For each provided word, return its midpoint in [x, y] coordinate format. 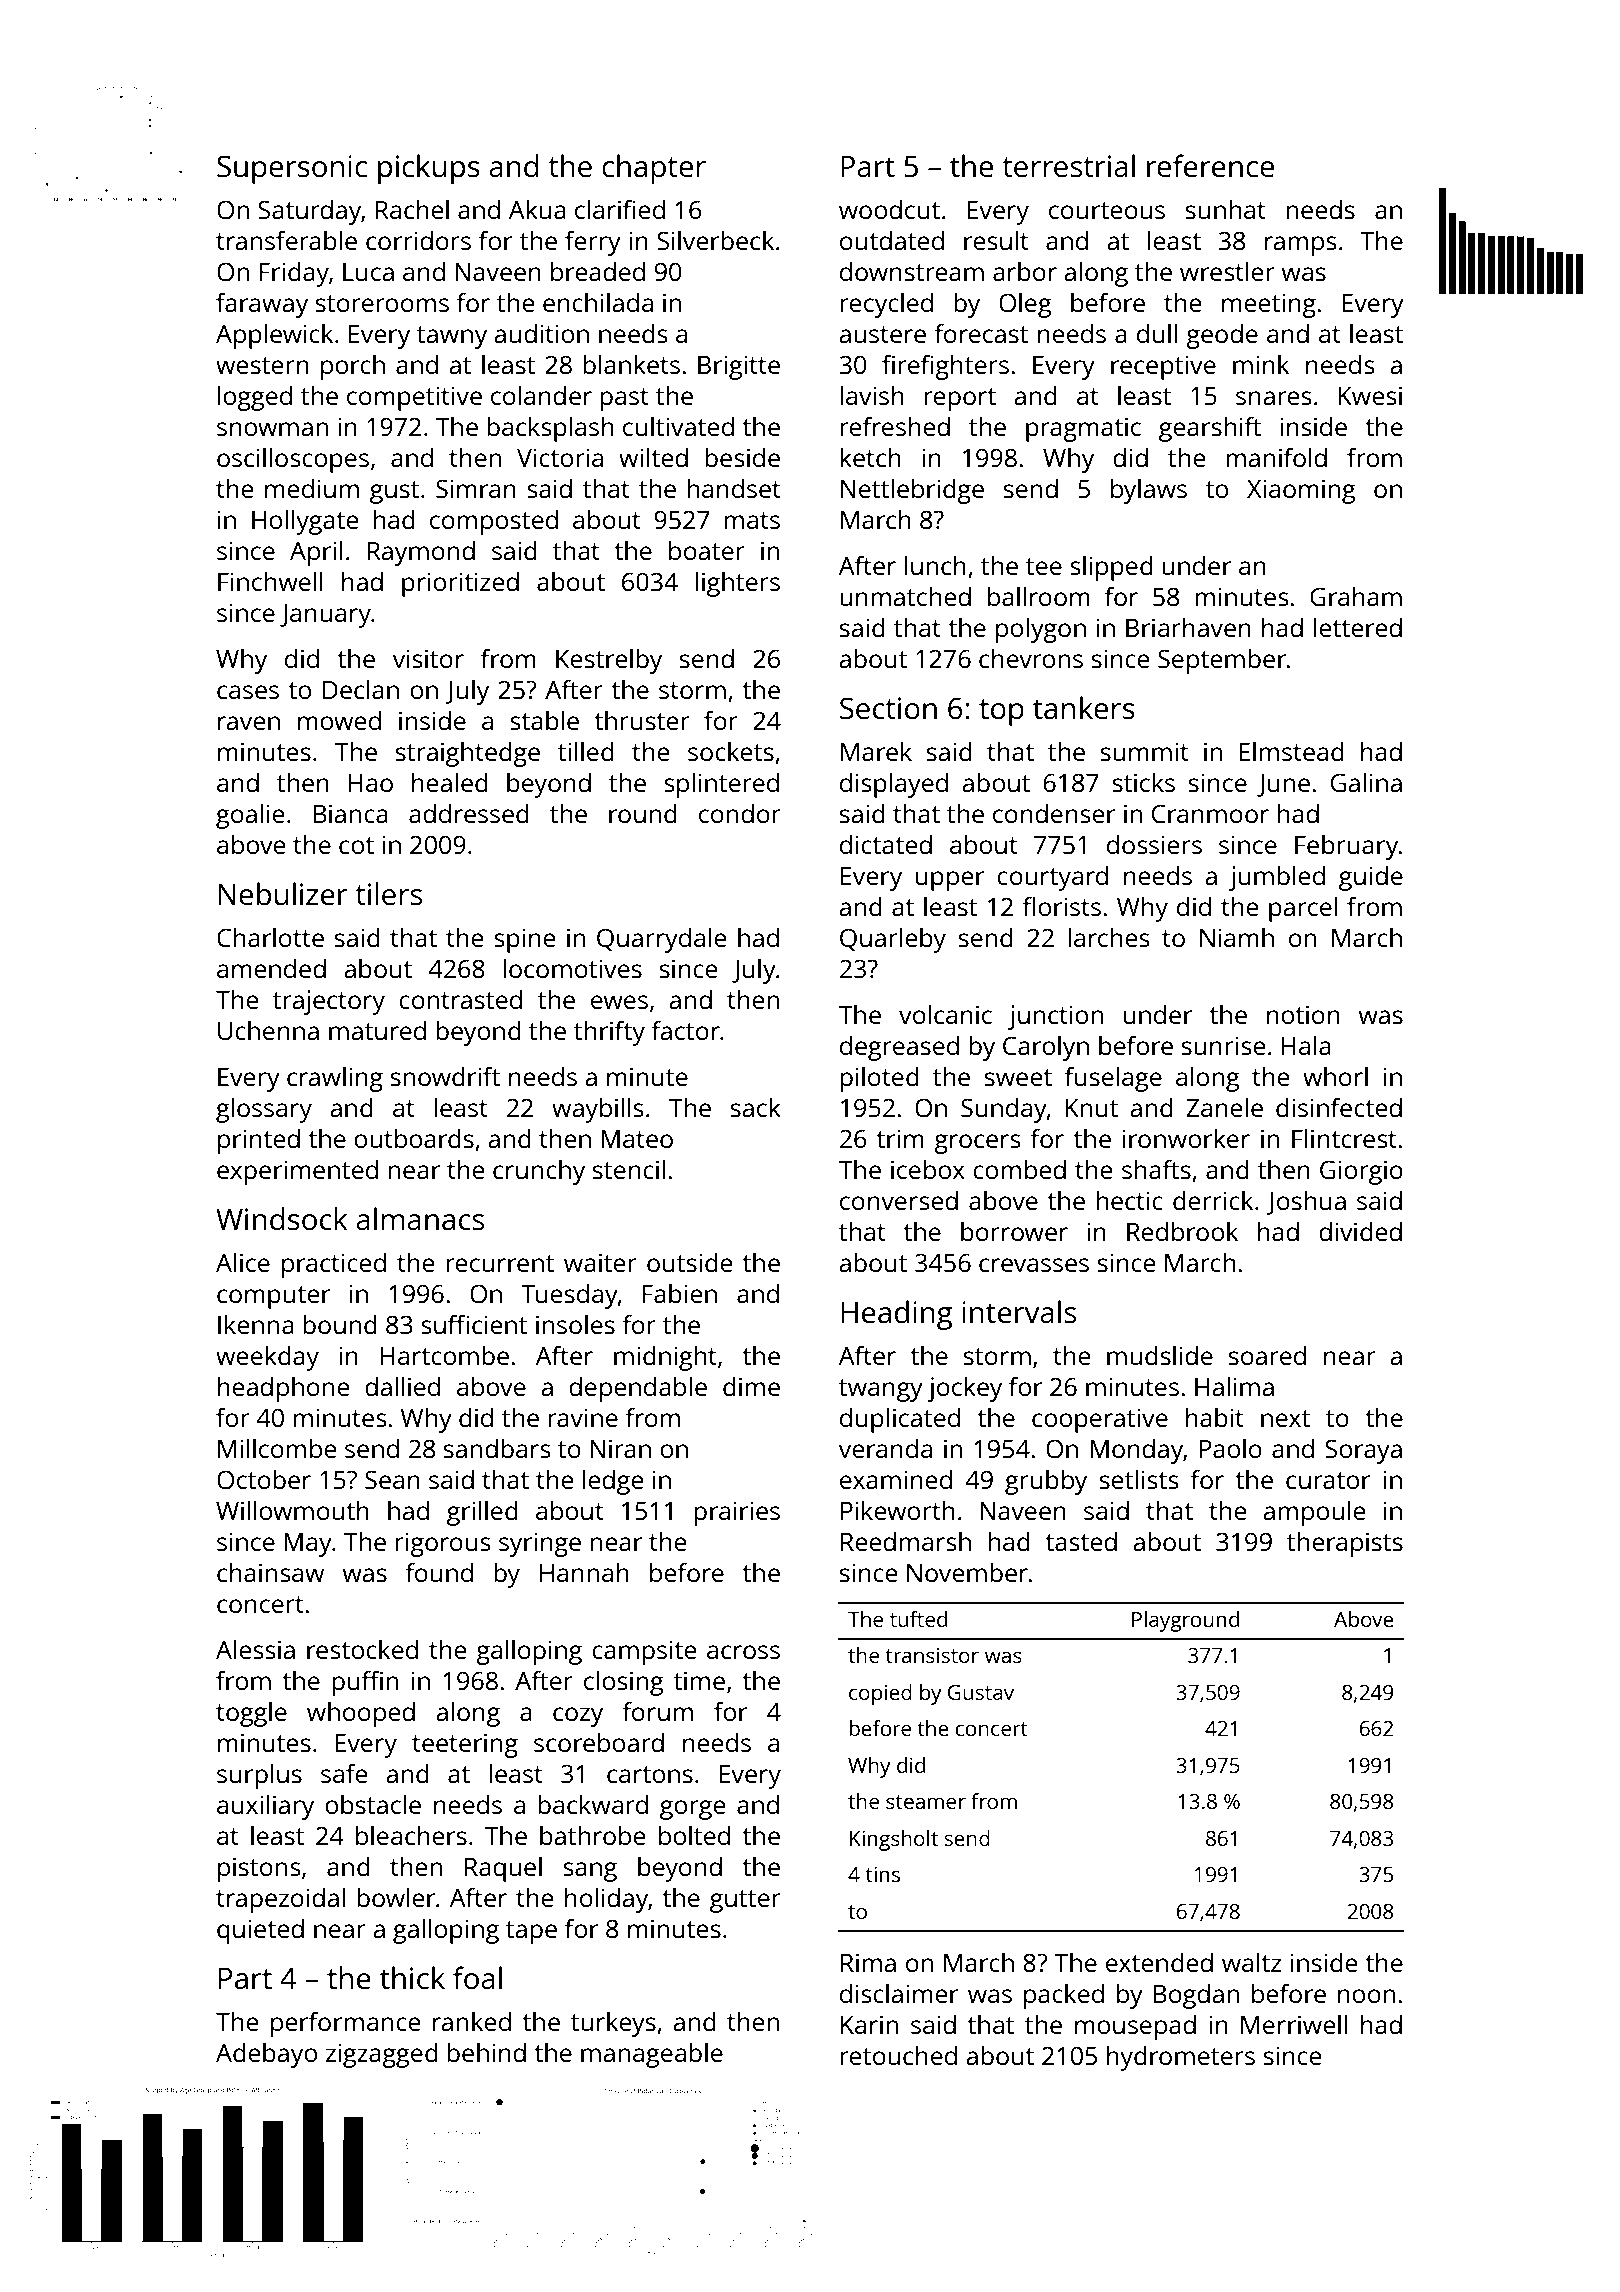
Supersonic [292, 169]
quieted [260, 1931]
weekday [267, 1358]
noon [1366, 1996]
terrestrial [1068, 166]
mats [752, 520]
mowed [339, 720]
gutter [745, 1901]
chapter [654, 169]
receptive [1163, 367]
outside [689, 1262]
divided [1360, 1231]
